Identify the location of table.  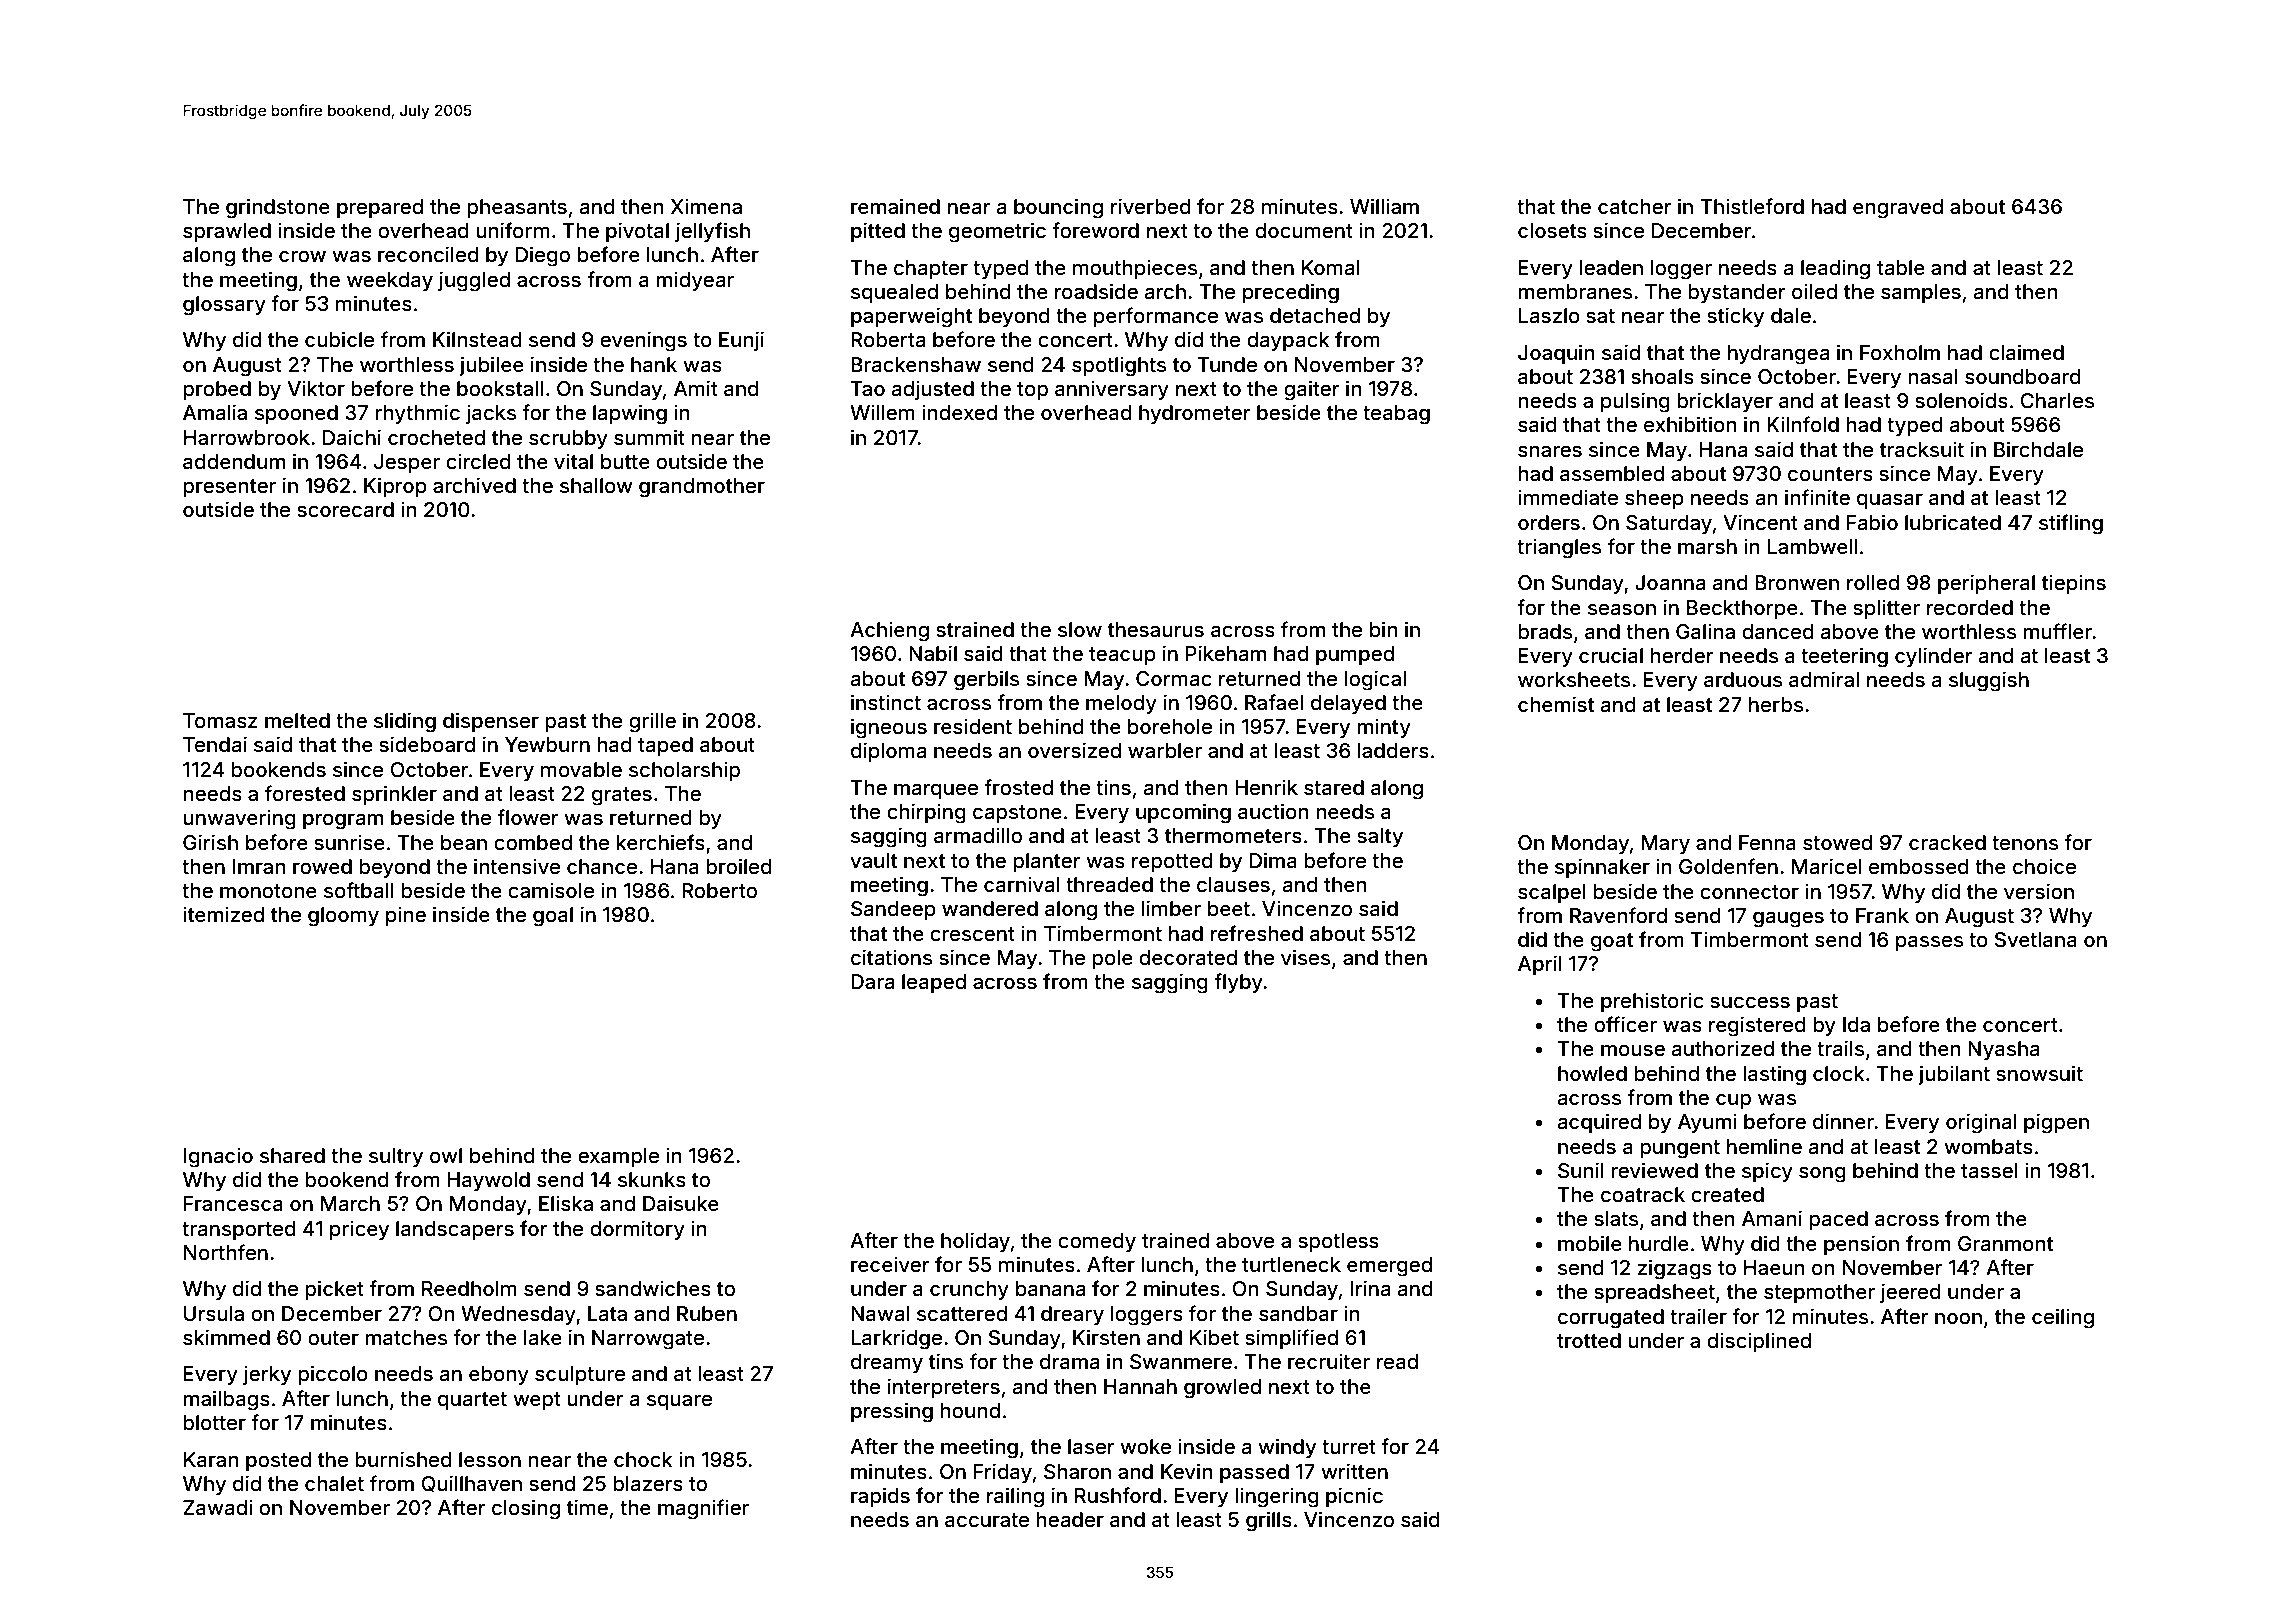
(1901, 267).
